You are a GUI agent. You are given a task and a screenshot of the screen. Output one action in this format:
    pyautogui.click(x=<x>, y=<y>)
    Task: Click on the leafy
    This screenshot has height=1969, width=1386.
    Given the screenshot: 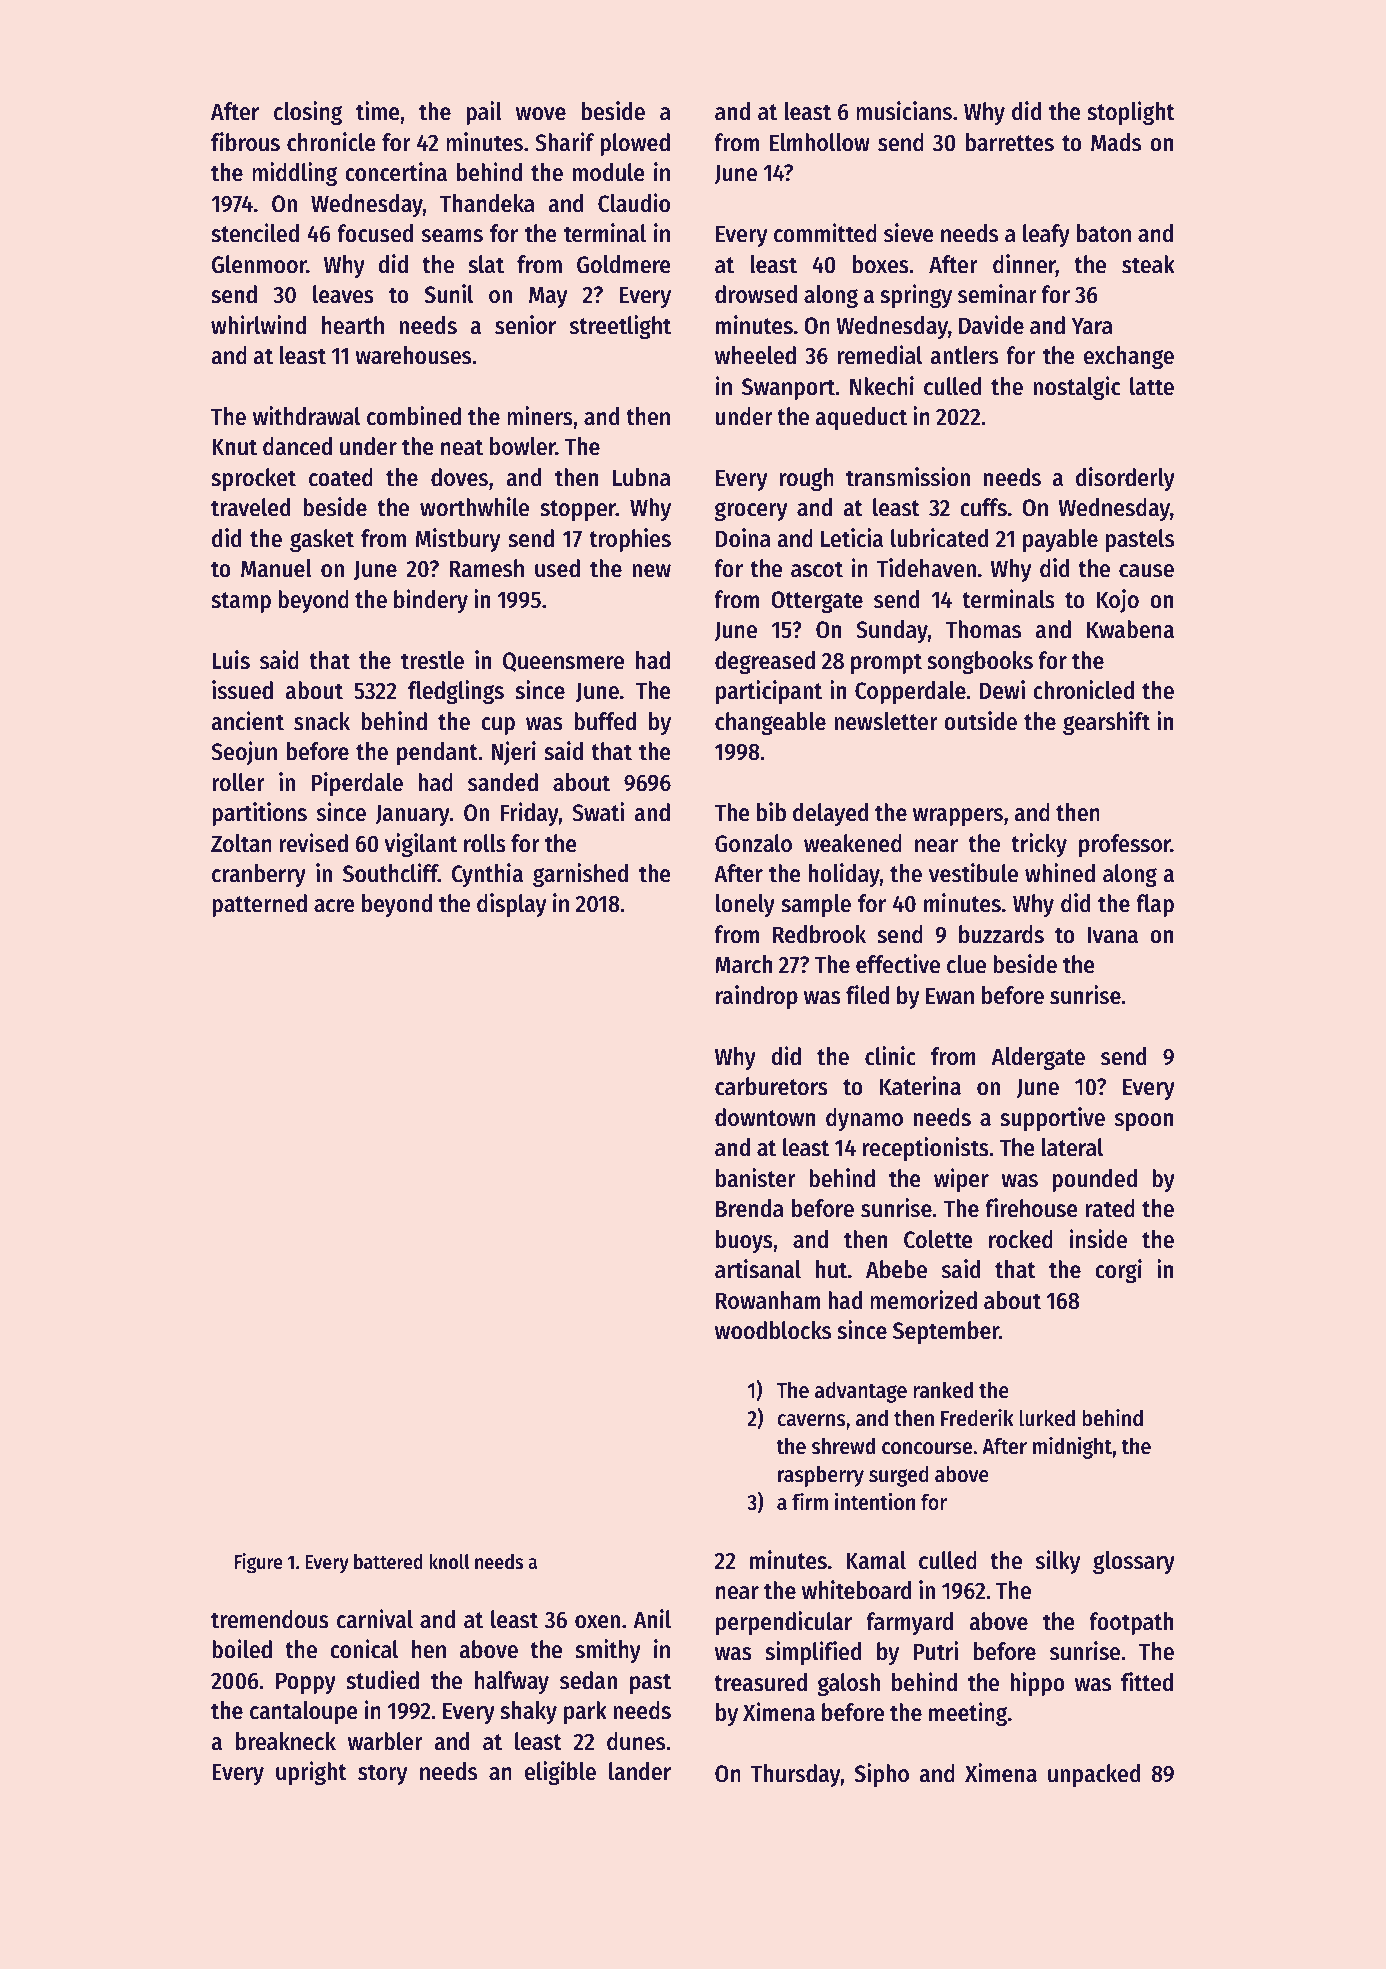 What is the action you would take?
    pyautogui.click(x=1046, y=235)
